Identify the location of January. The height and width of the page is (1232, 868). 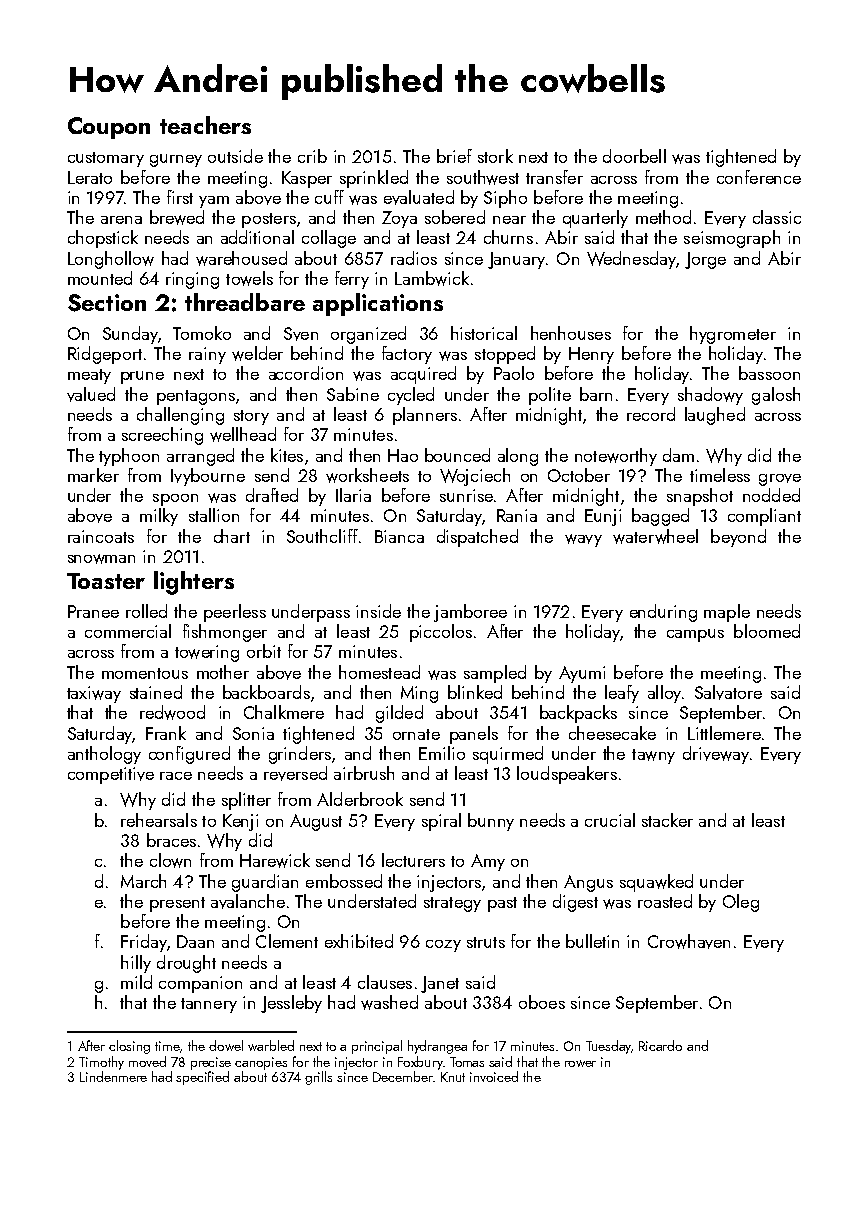
(516, 260).
